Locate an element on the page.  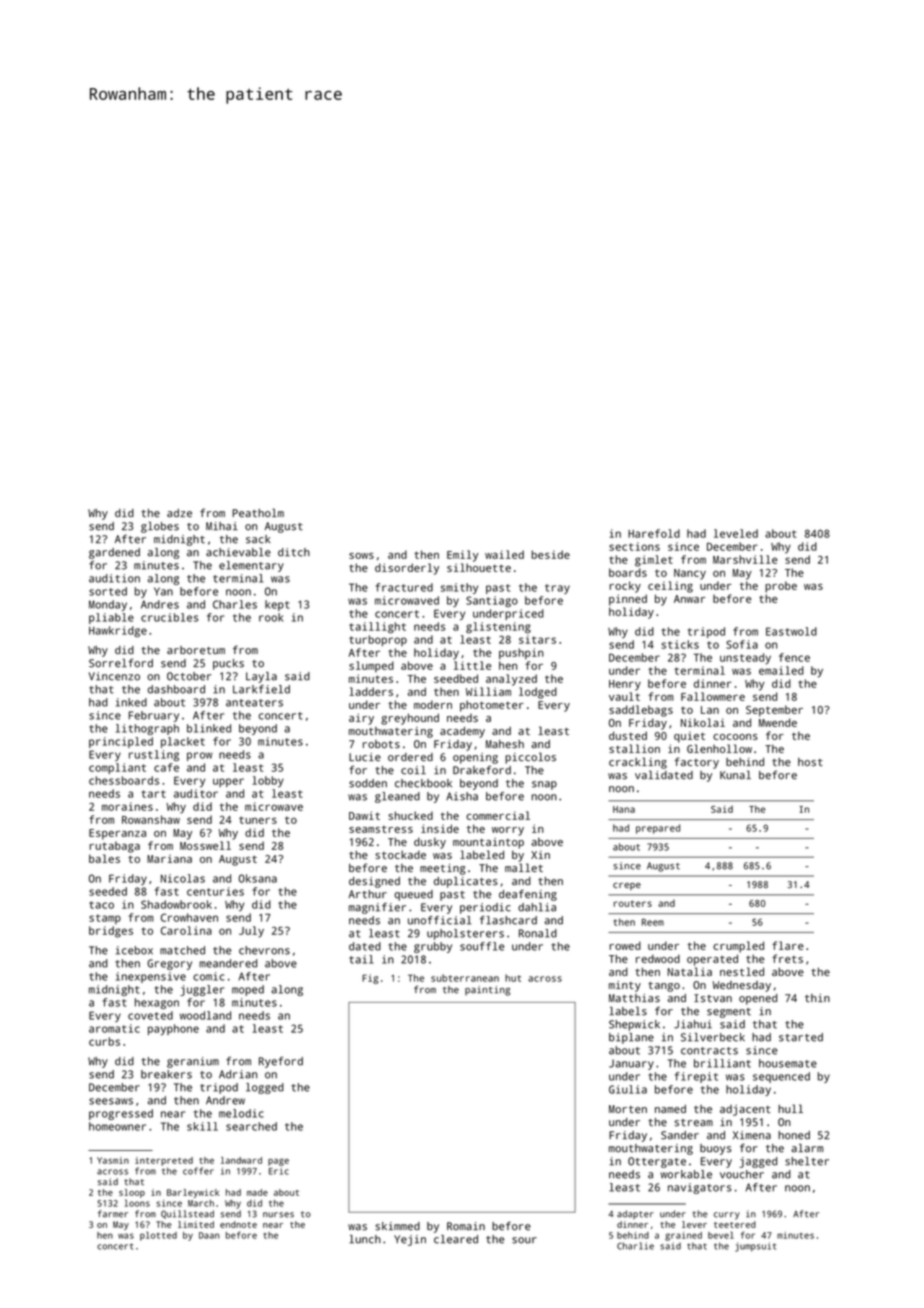
Emily is located at coordinates (462, 556).
